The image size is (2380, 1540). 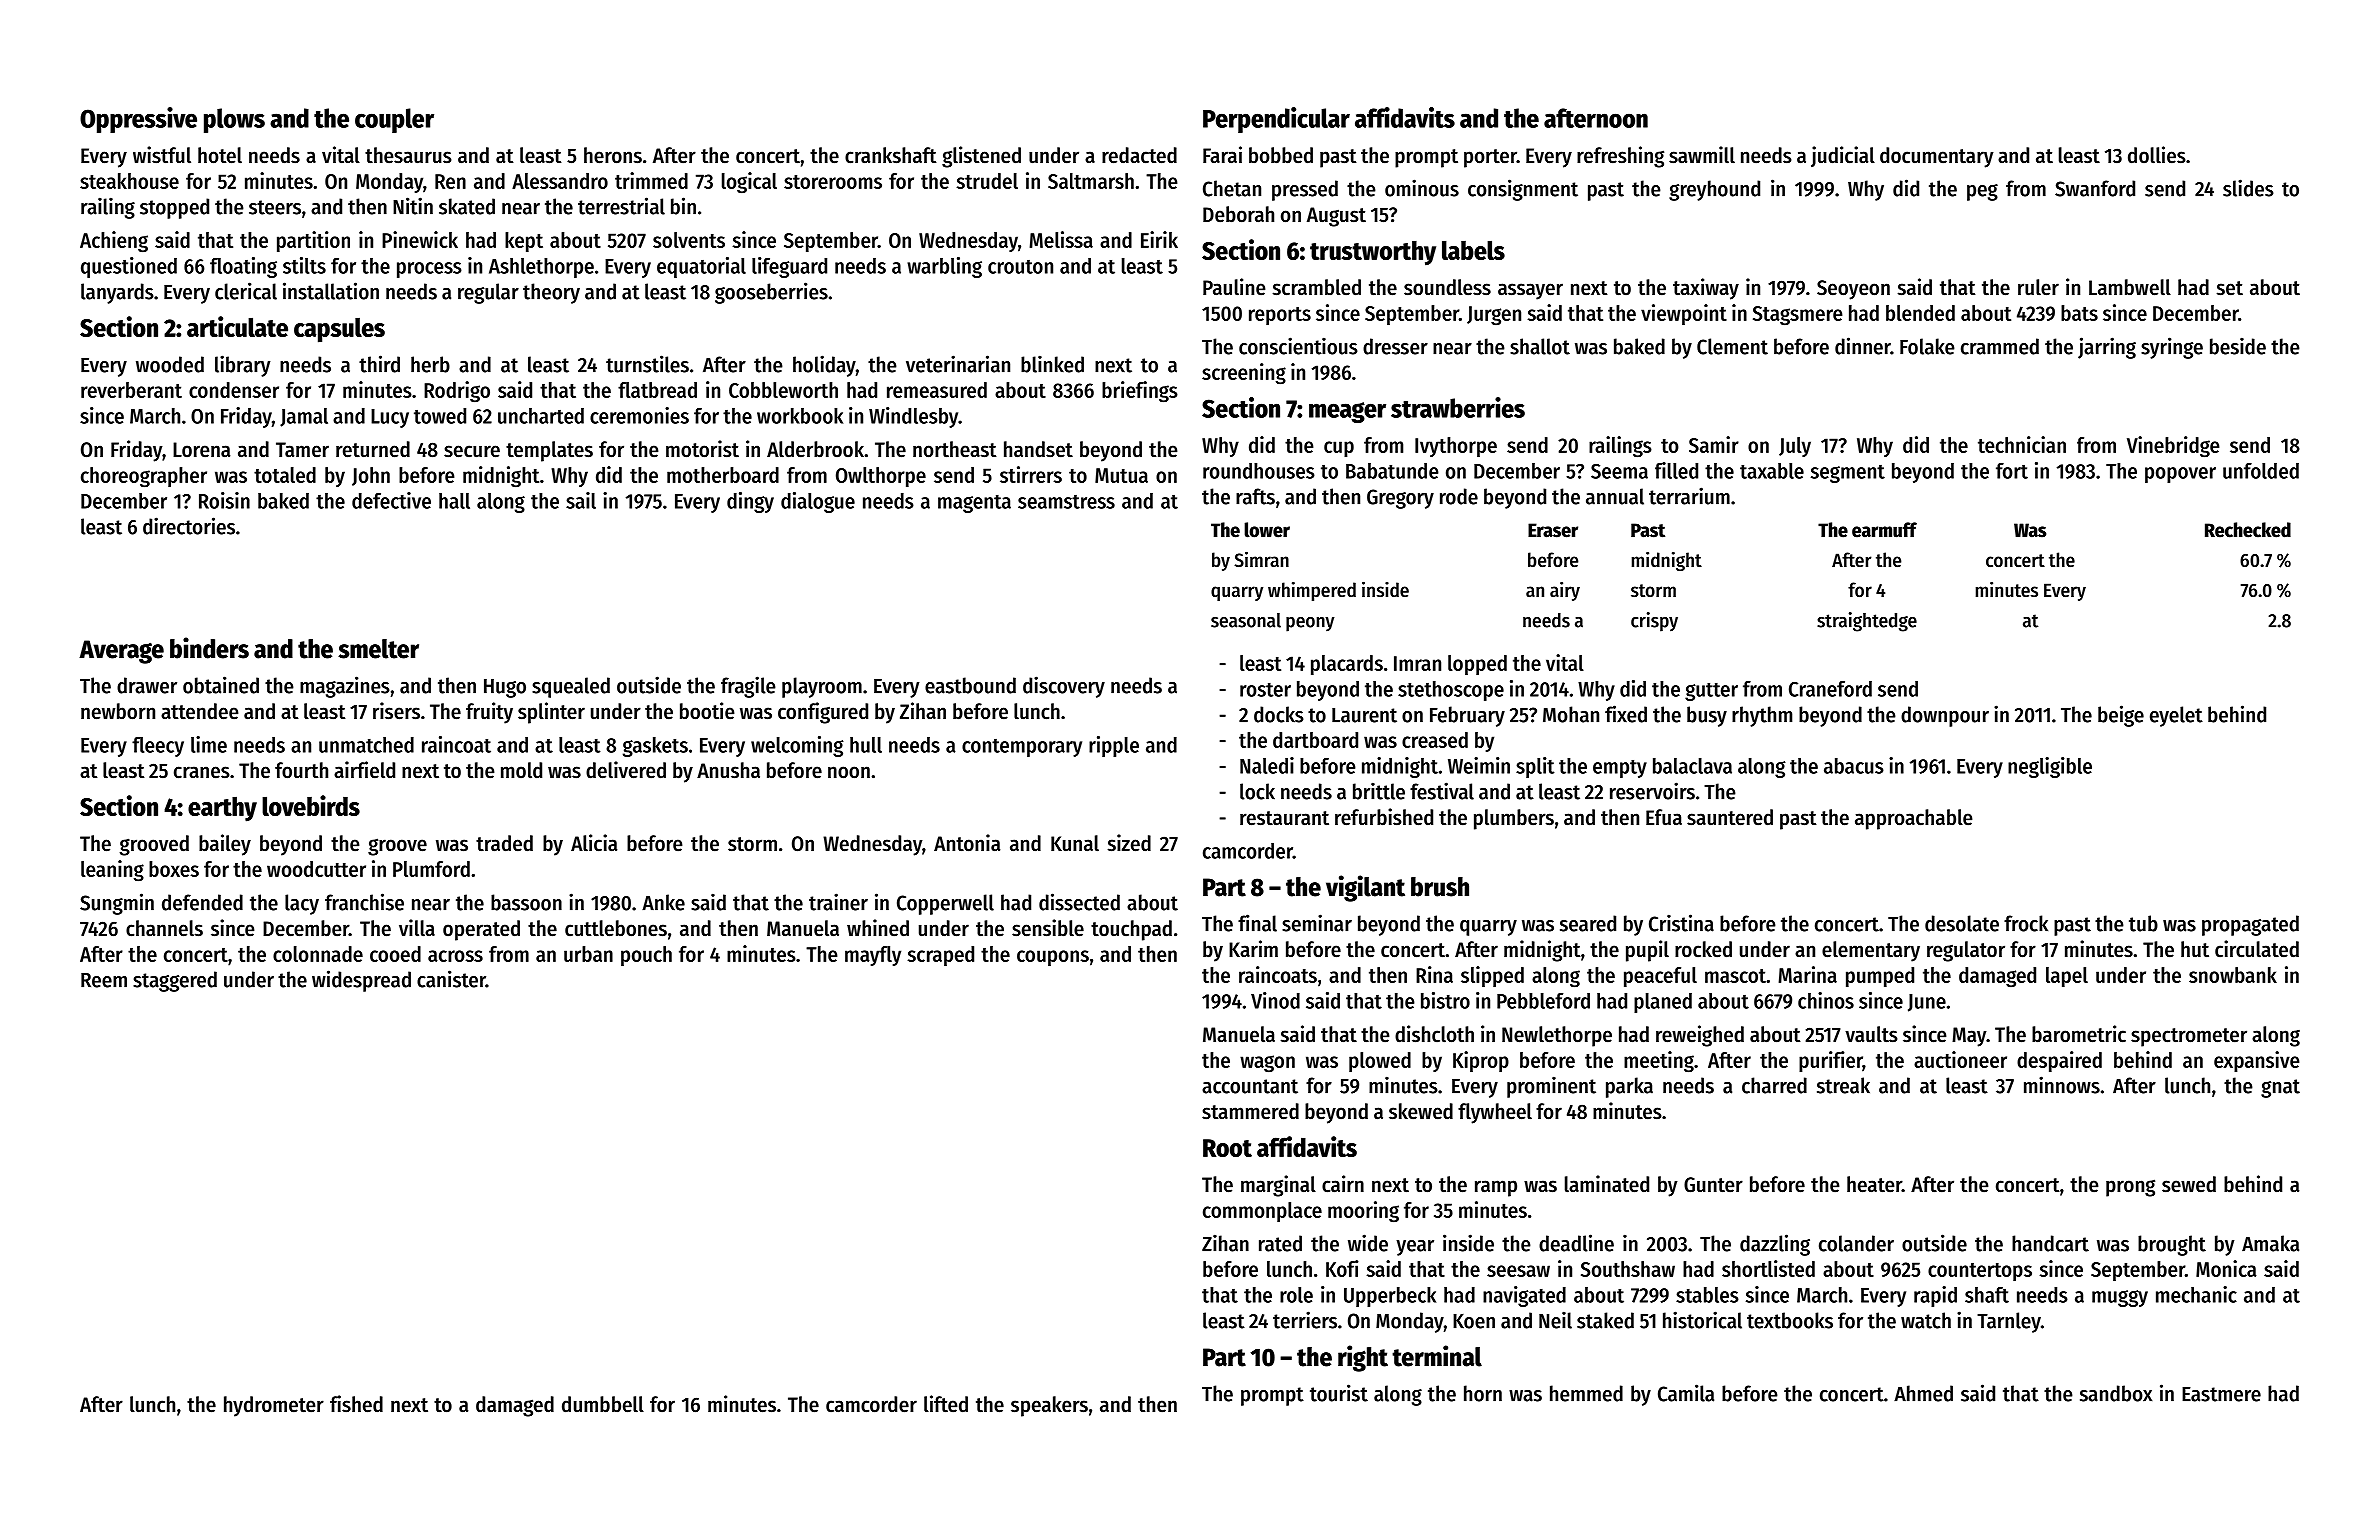 What do you see at coordinates (121, 652) in the image?
I see `Average` at bounding box center [121, 652].
